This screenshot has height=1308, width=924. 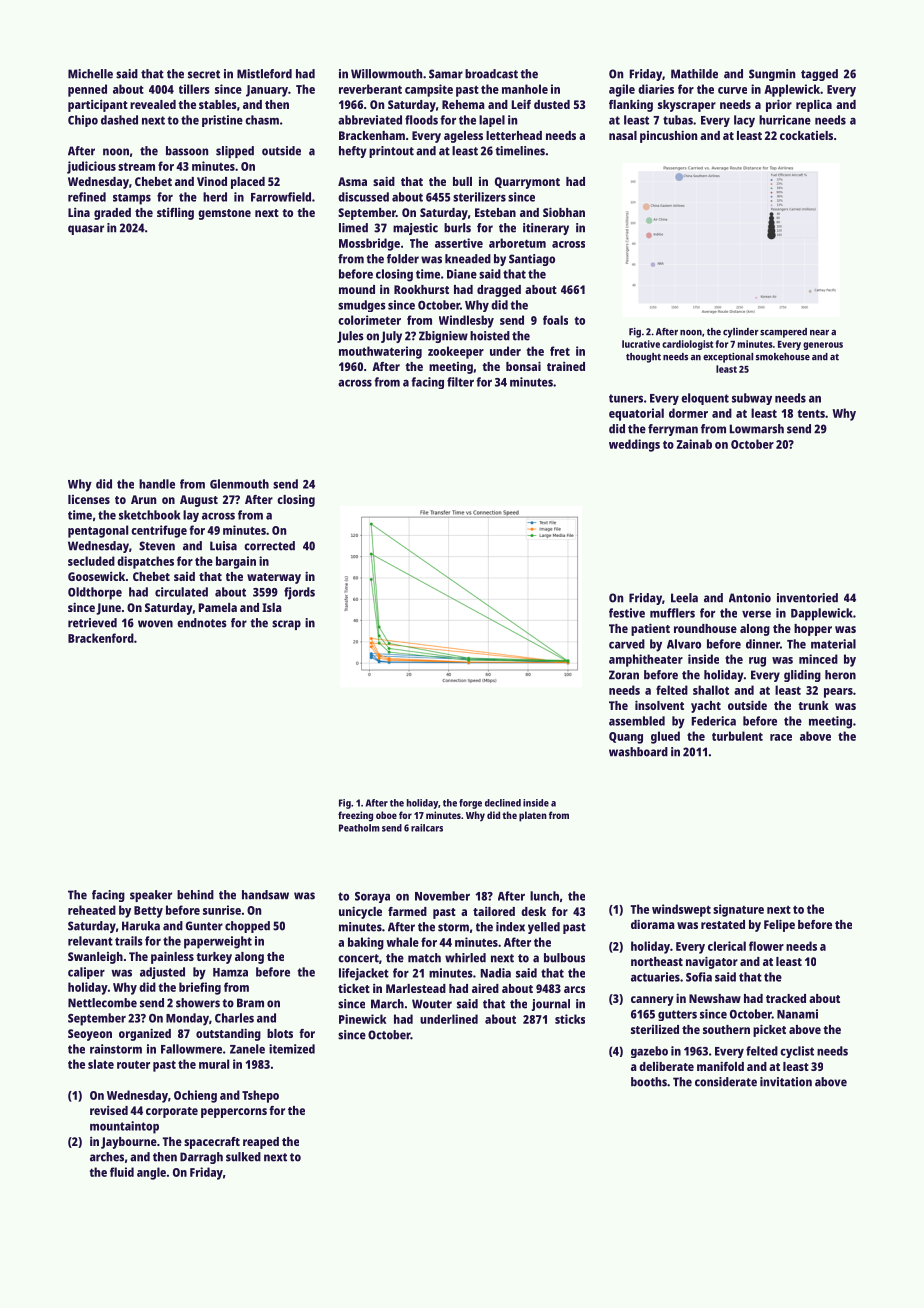 What do you see at coordinates (391, 152) in the screenshot?
I see `printout` at bounding box center [391, 152].
